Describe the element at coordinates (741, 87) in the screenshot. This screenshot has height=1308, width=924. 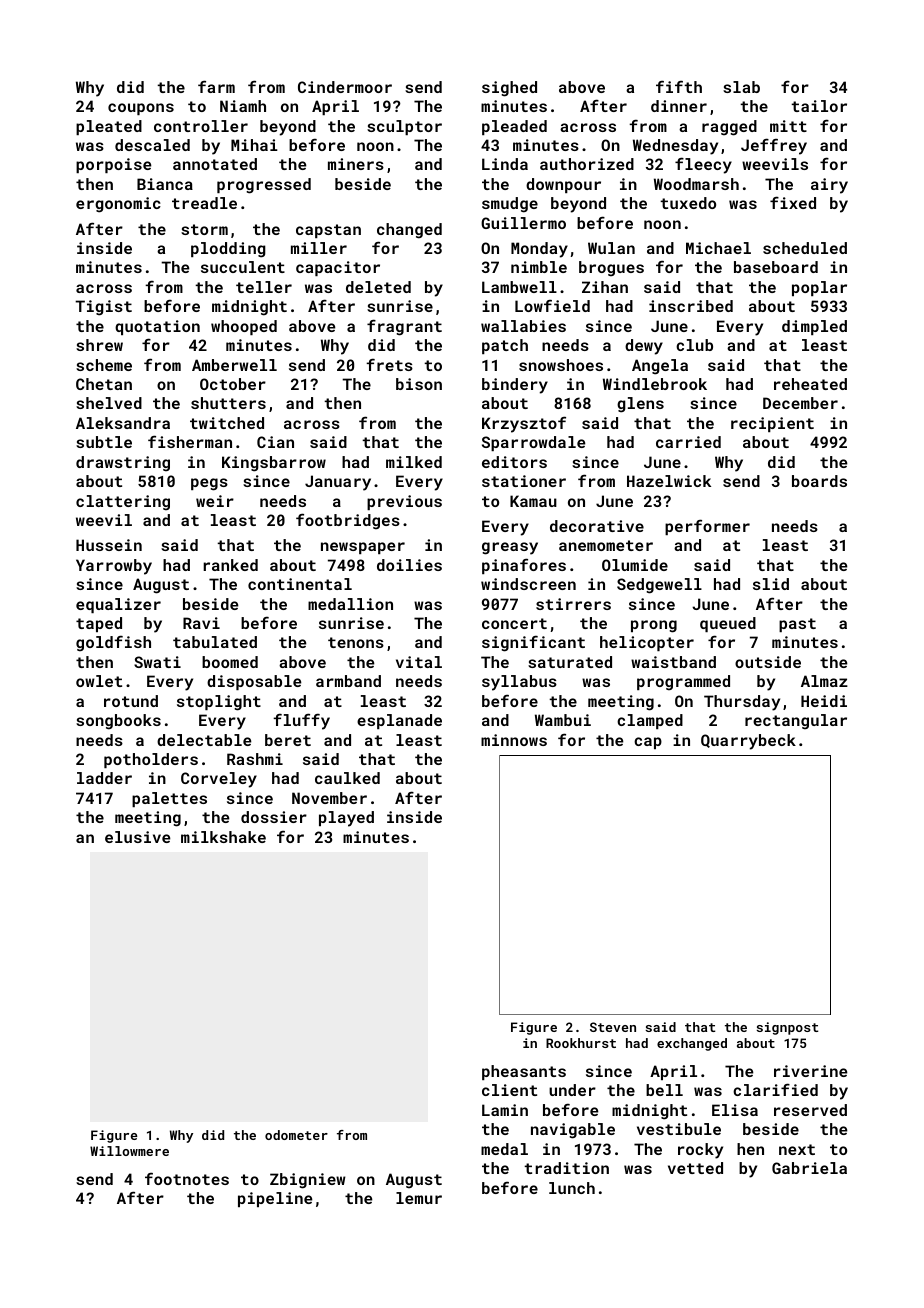
I see `slab` at that location.
